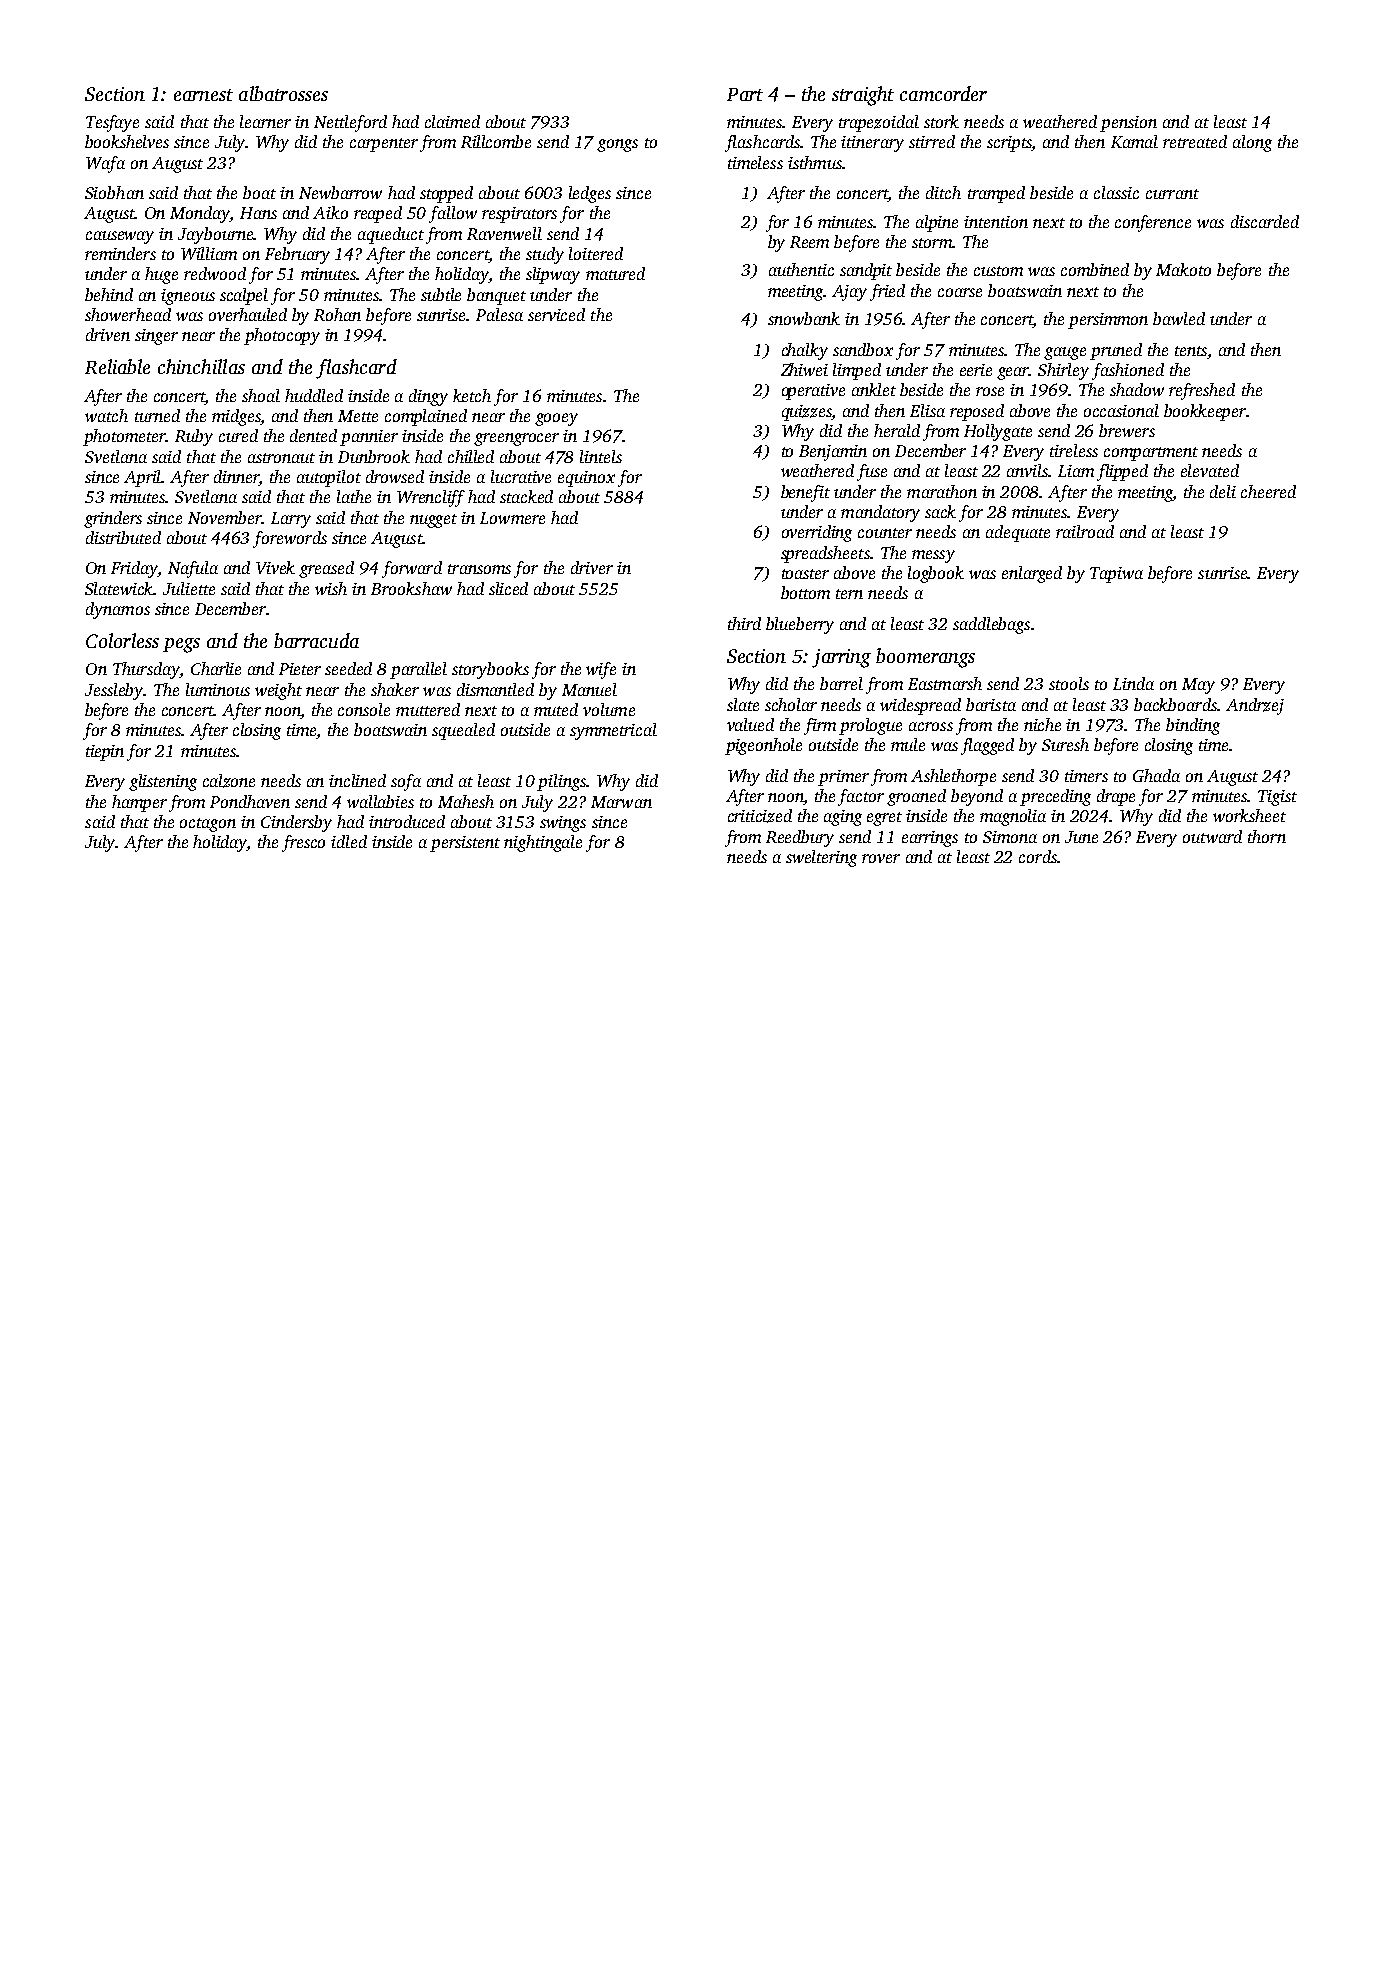 The image size is (1386, 1969). What do you see at coordinates (508, 588) in the screenshot?
I see `sliced` at bounding box center [508, 588].
